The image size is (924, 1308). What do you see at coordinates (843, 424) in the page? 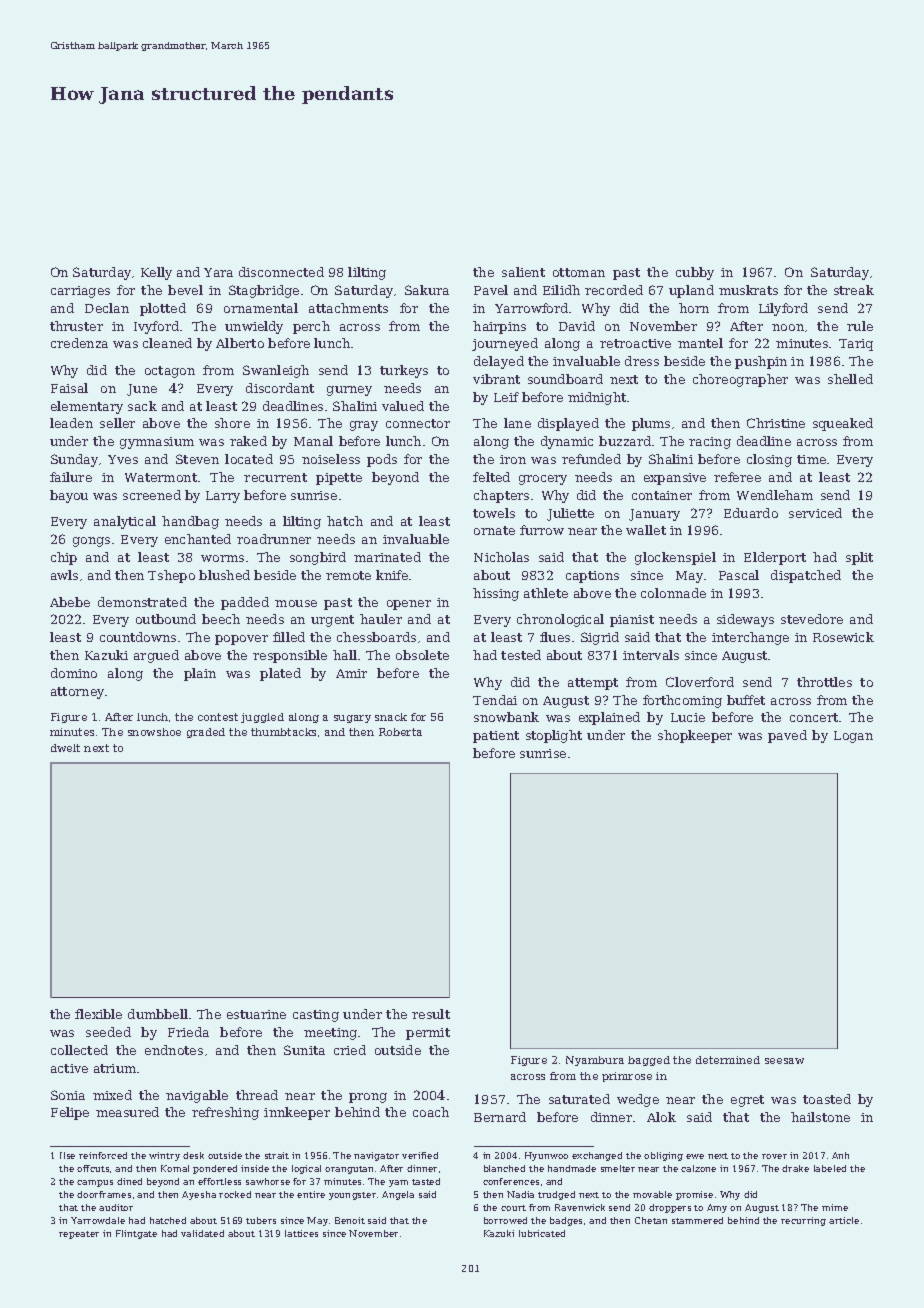
I see `squeaked` at bounding box center [843, 424].
